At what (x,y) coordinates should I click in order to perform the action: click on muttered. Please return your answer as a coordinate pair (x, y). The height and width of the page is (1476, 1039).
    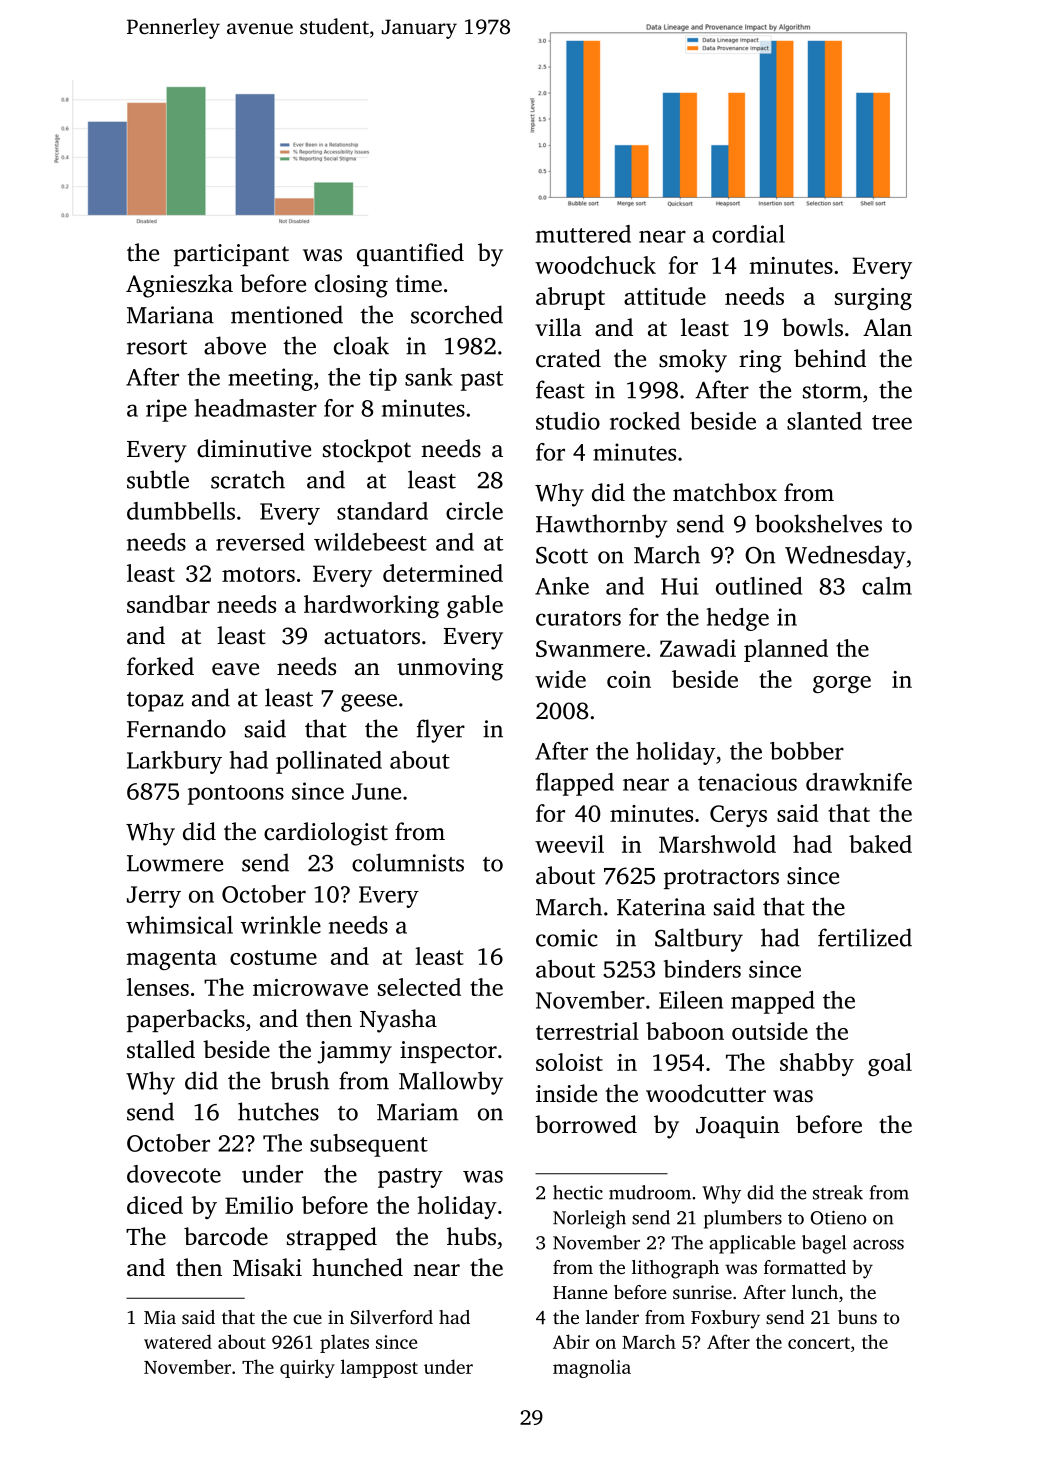
    Looking at the image, I should click on (583, 234).
